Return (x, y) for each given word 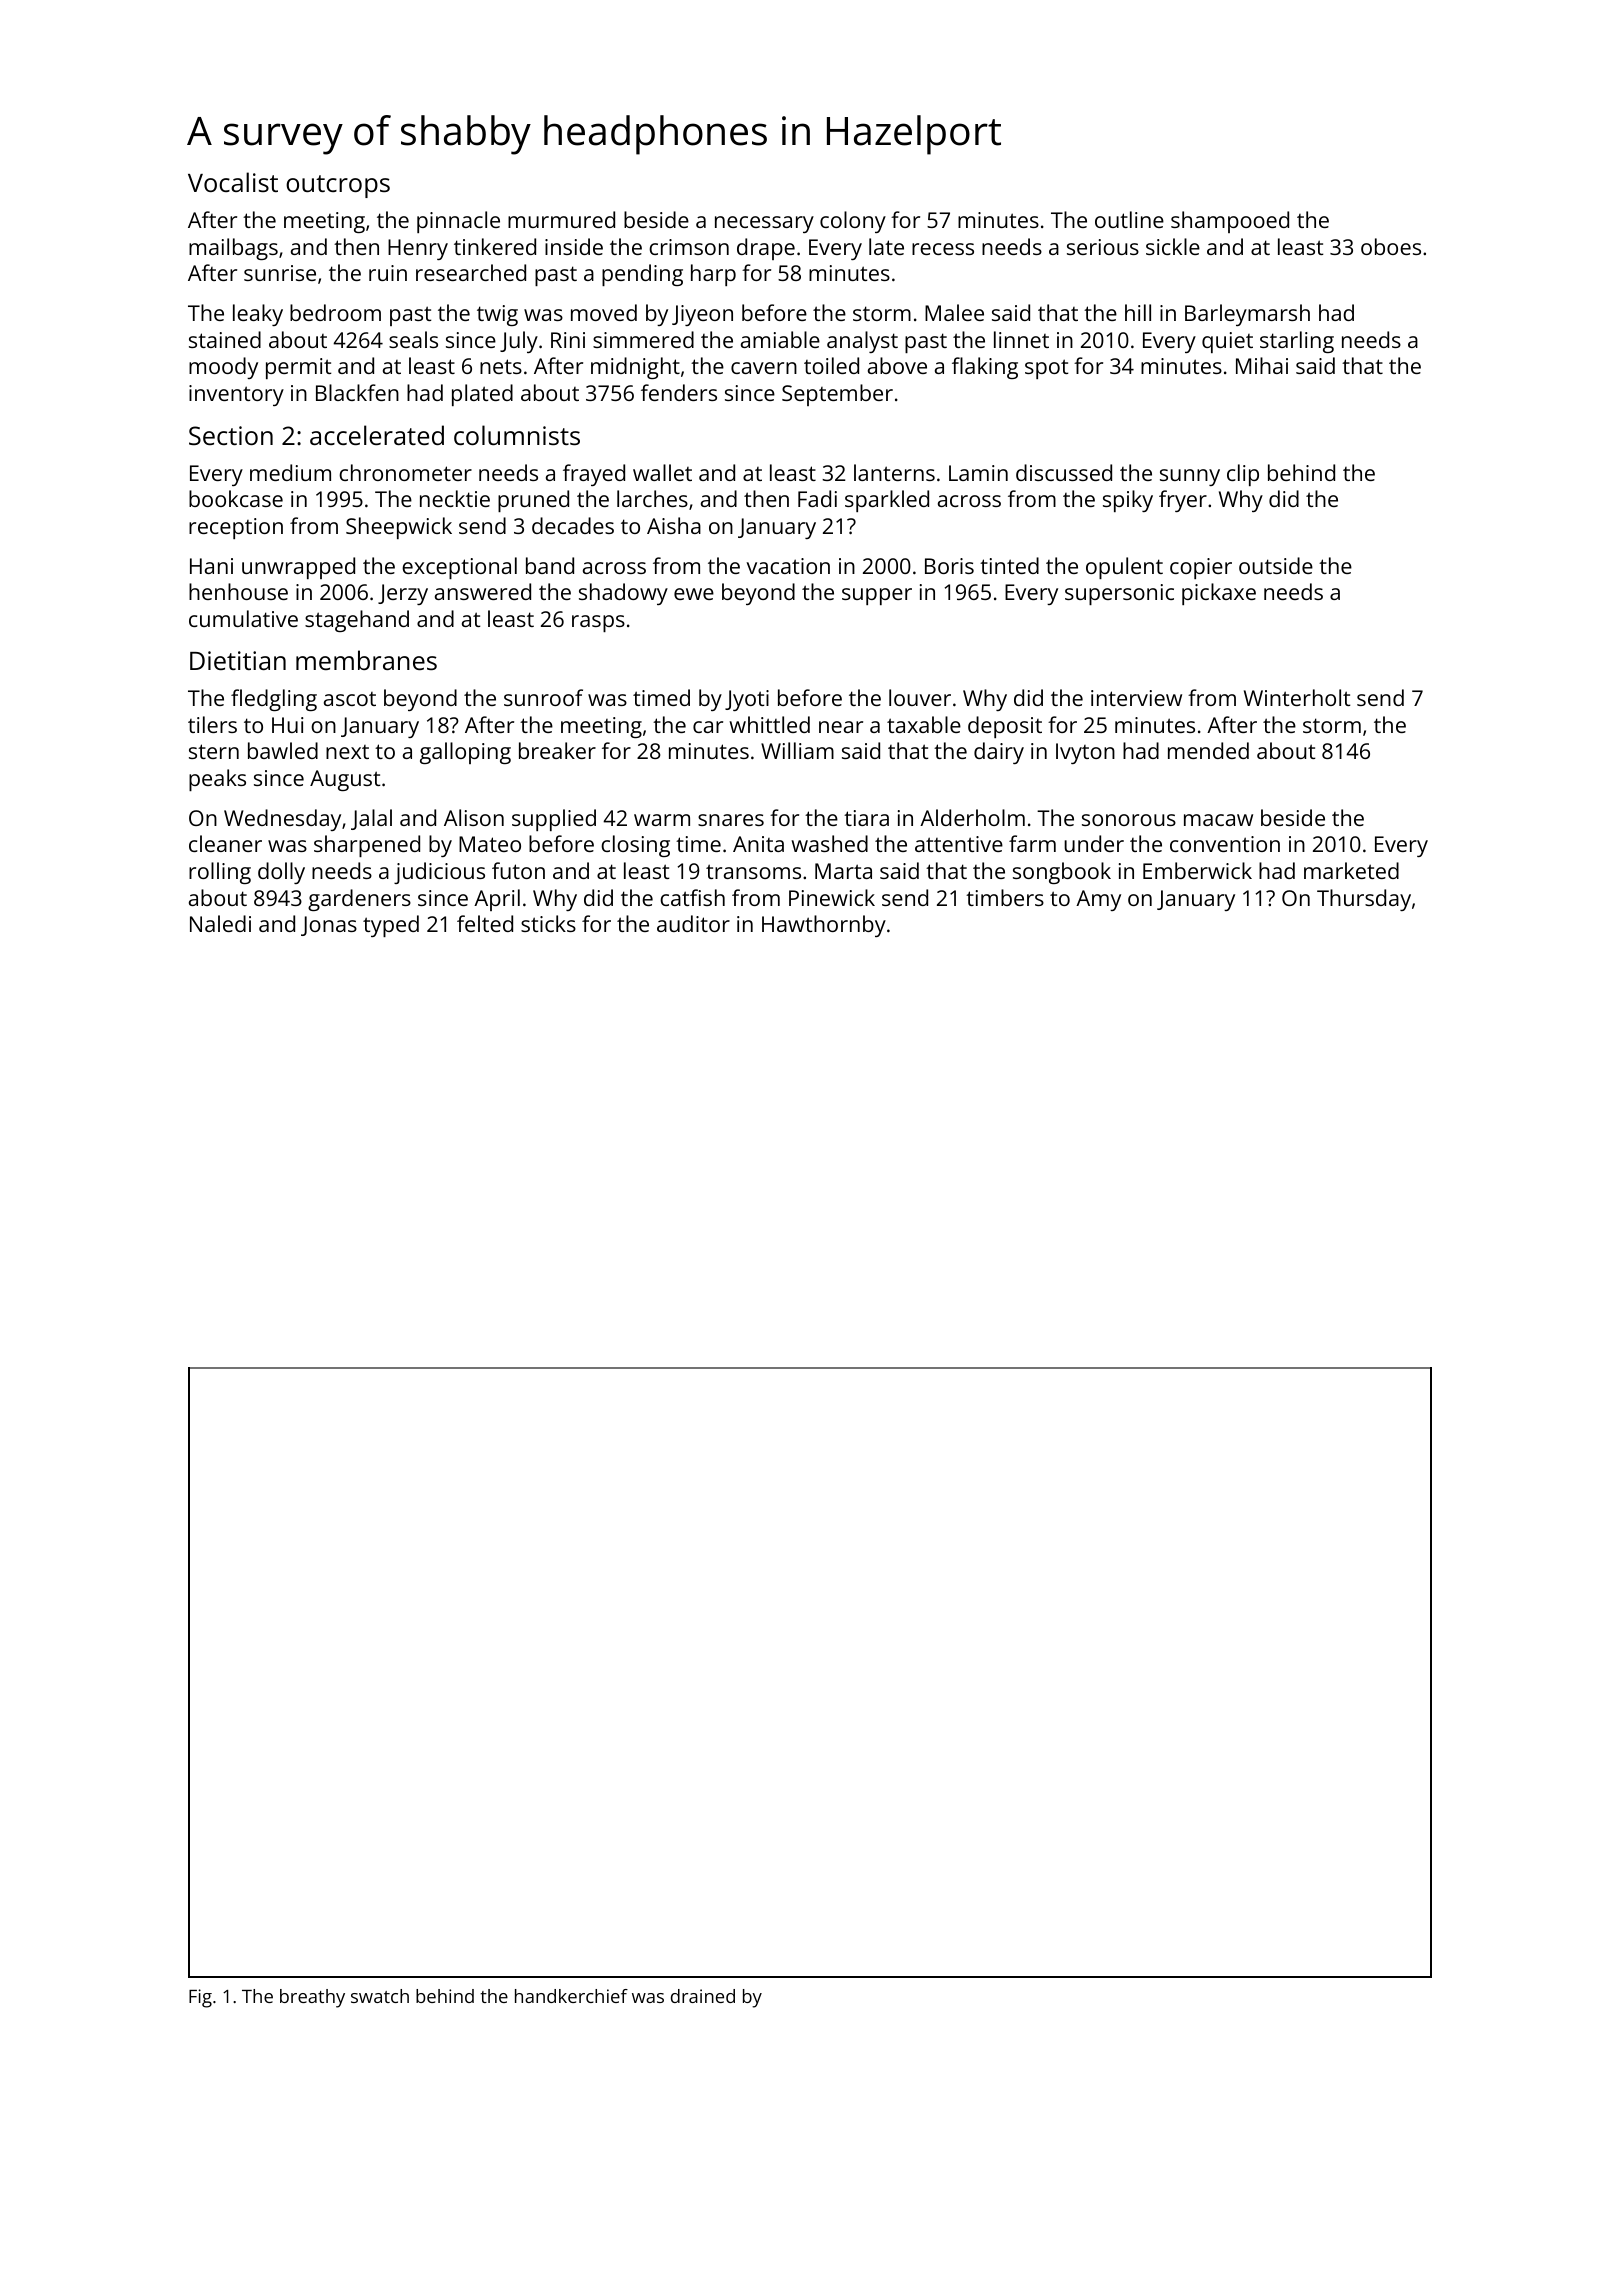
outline (1129, 219)
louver (920, 697)
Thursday (1364, 900)
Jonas (329, 926)
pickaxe (1219, 594)
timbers (1005, 897)
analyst (862, 342)
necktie (455, 498)
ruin (388, 273)
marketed (1351, 870)
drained (703, 1996)
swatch (380, 1996)
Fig (200, 1998)
